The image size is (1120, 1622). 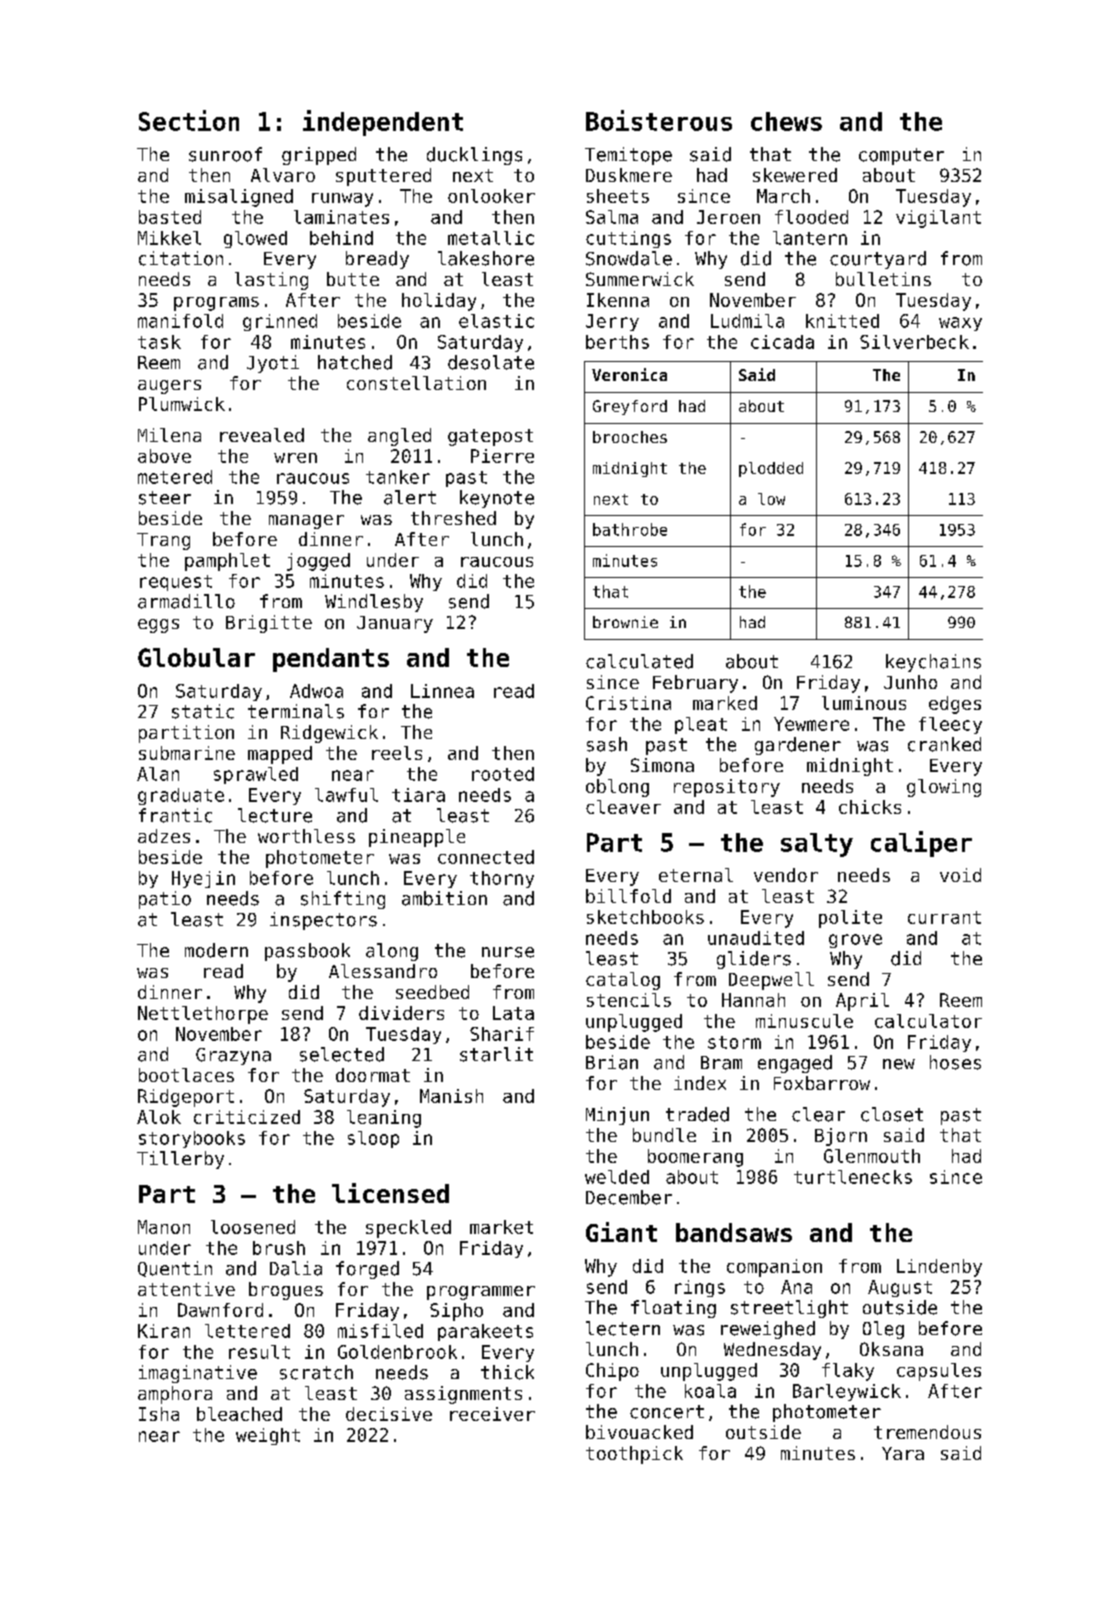 What do you see at coordinates (353, 279) in the page?
I see `butte` at bounding box center [353, 279].
